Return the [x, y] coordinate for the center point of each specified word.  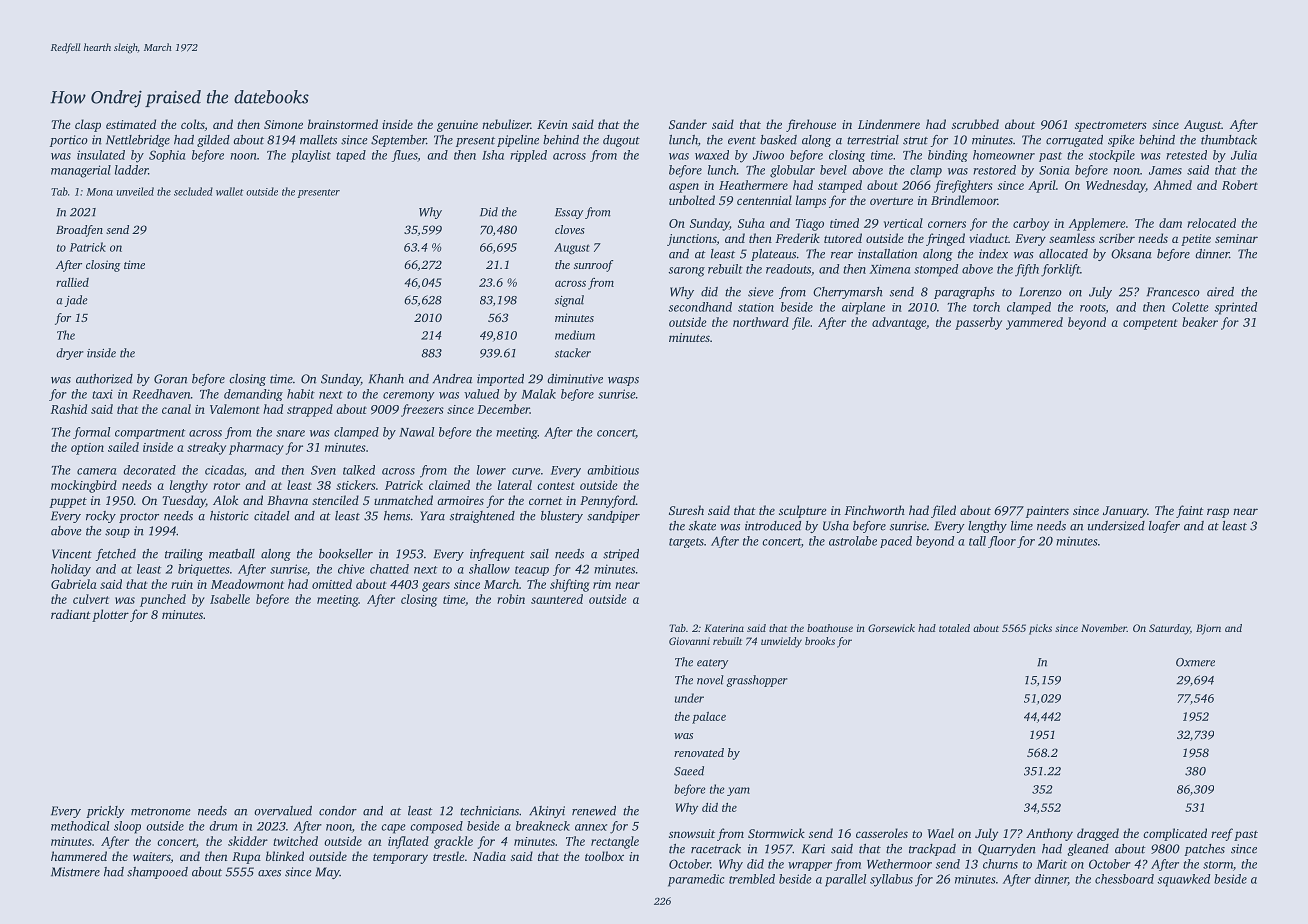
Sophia [167, 156]
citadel [271, 516]
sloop [127, 827]
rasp [1218, 513]
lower [491, 470]
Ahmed [1172, 185]
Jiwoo [768, 155]
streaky [206, 448]
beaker [1200, 322]
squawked [1183, 880]
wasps [623, 381]
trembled [752, 879]
